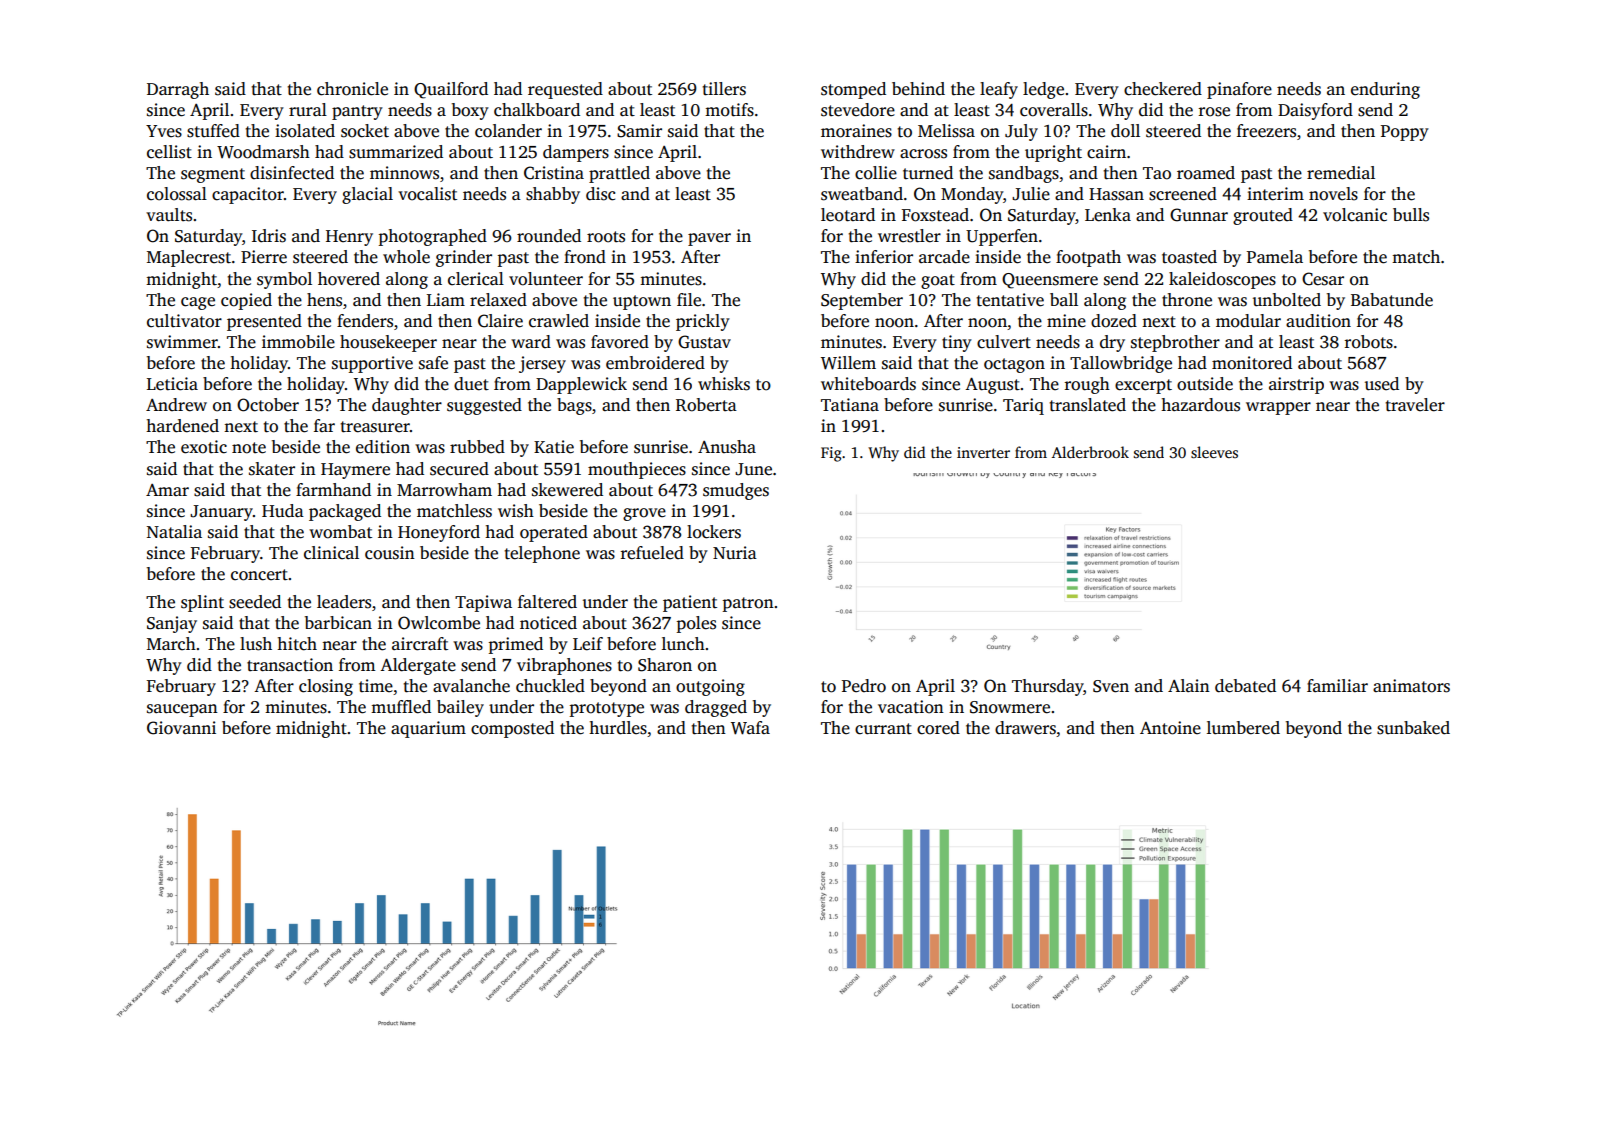  Describe the element at coordinates (1222, 280) in the screenshot. I see `kaleidoscopes` at that location.
